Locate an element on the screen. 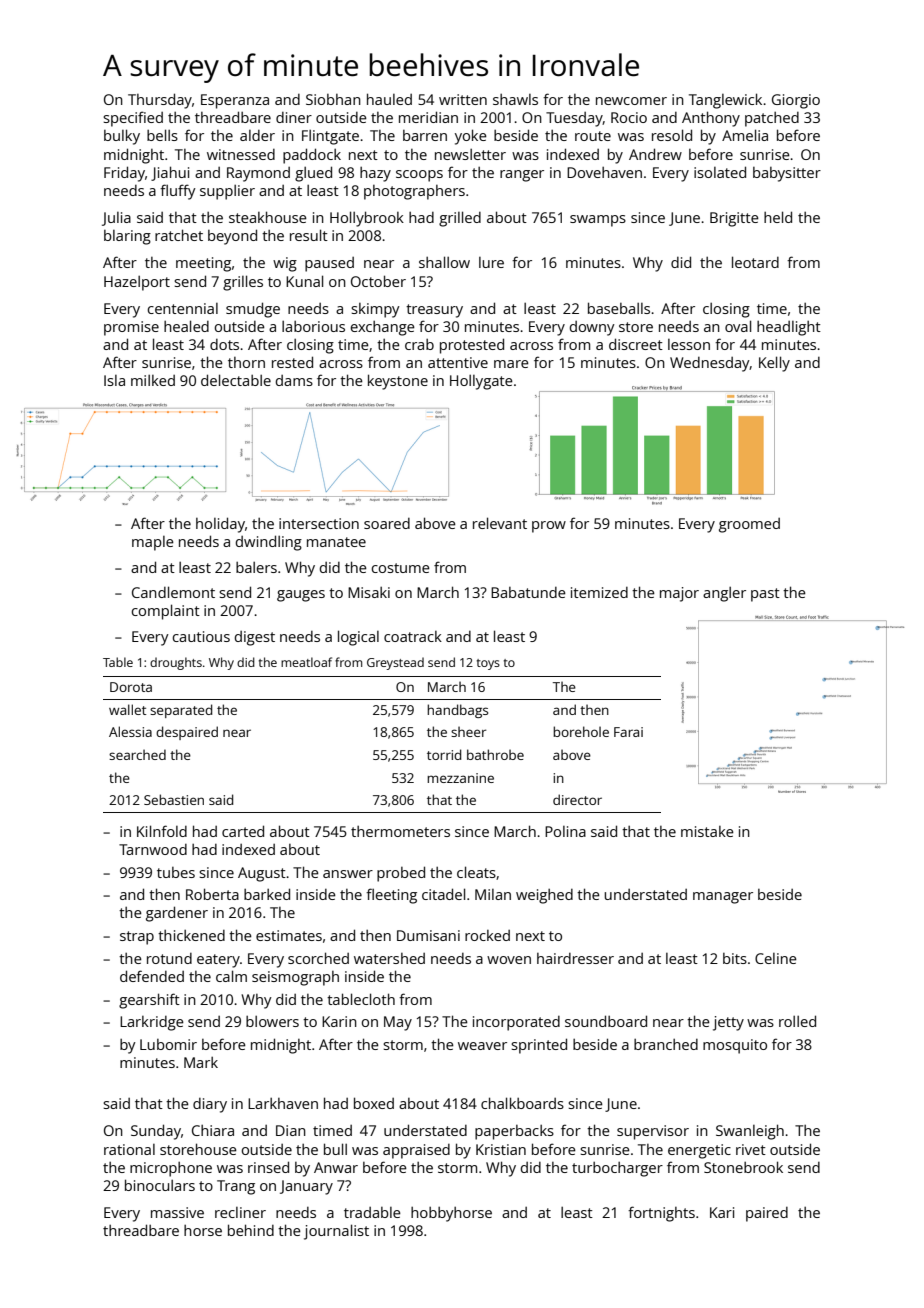  Hollygate is located at coordinates (481, 382).
